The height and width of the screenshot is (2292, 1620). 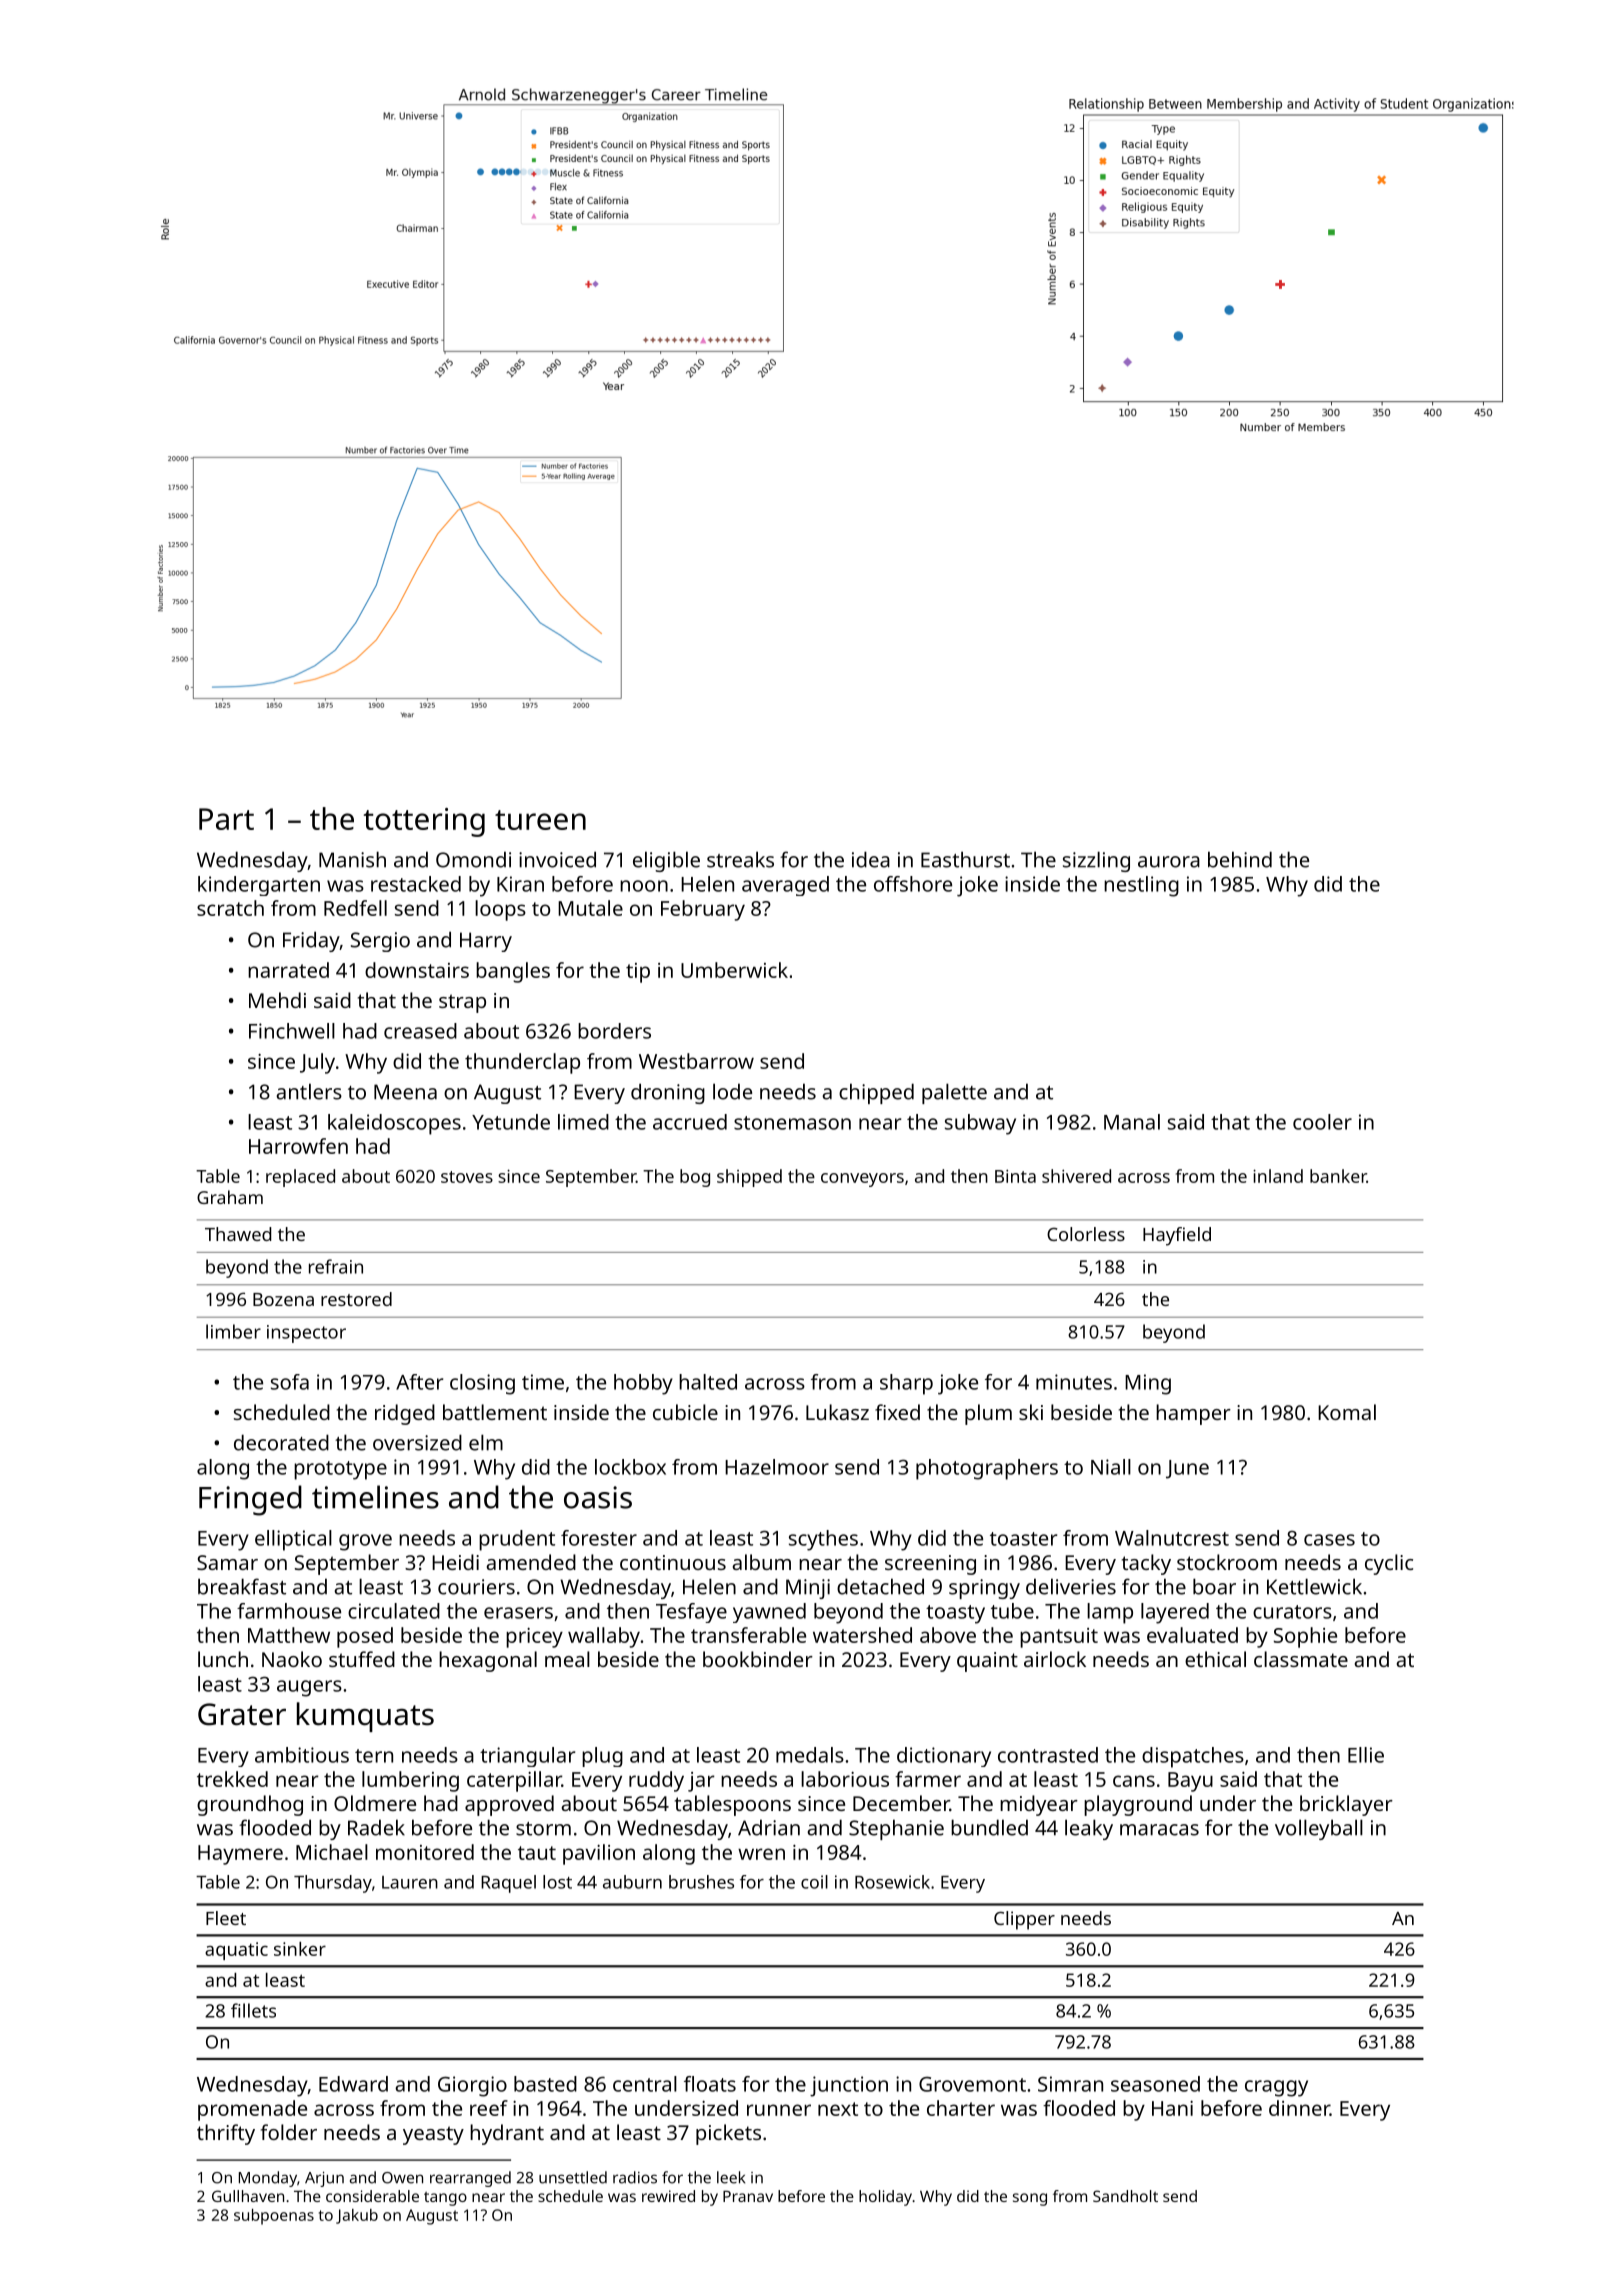 What do you see at coordinates (357, 2216) in the screenshot?
I see `Jakub` at bounding box center [357, 2216].
